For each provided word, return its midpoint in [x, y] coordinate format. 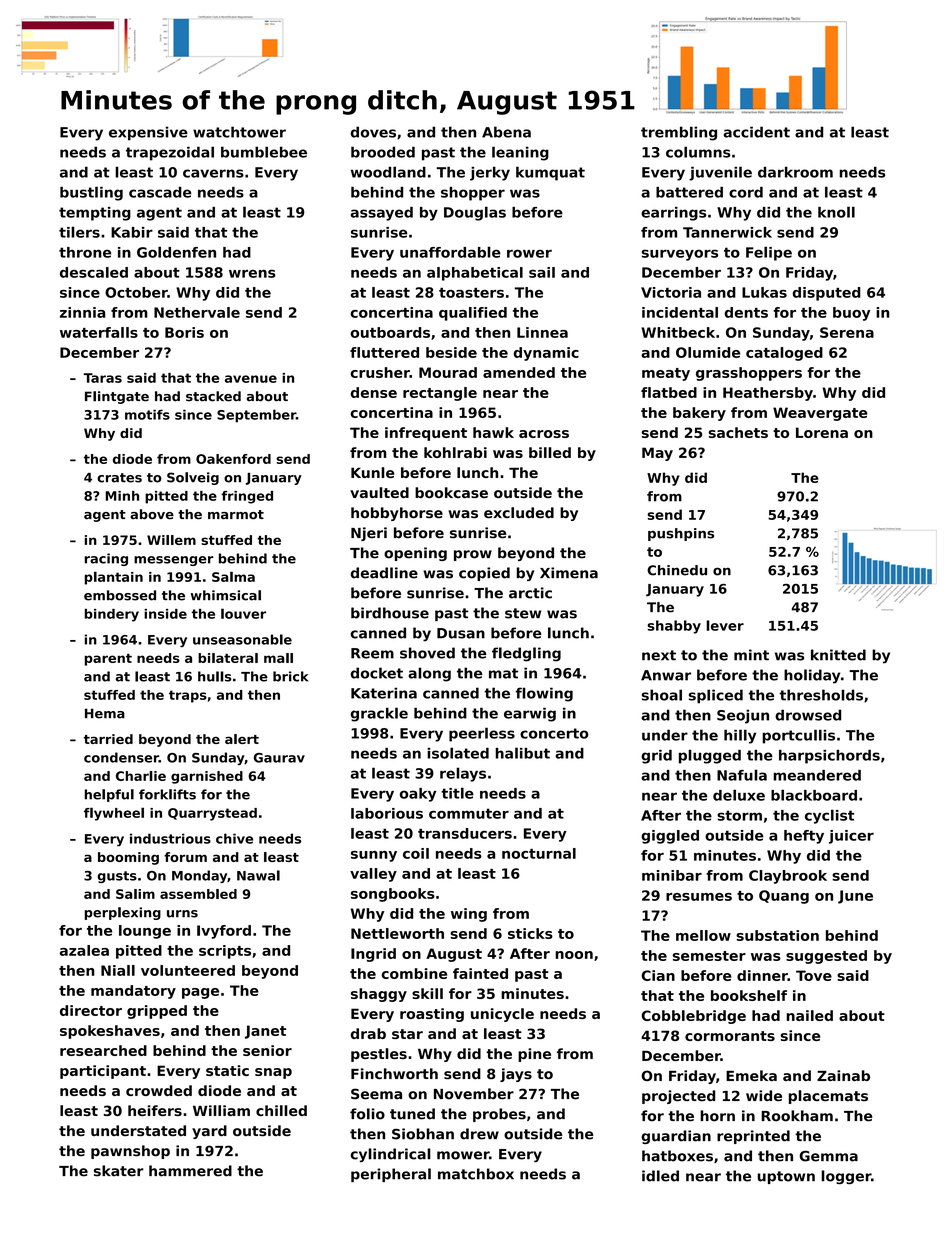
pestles [379, 1055]
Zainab [843, 1075]
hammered [190, 1171]
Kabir [132, 232]
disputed [827, 294]
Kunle [373, 472]
